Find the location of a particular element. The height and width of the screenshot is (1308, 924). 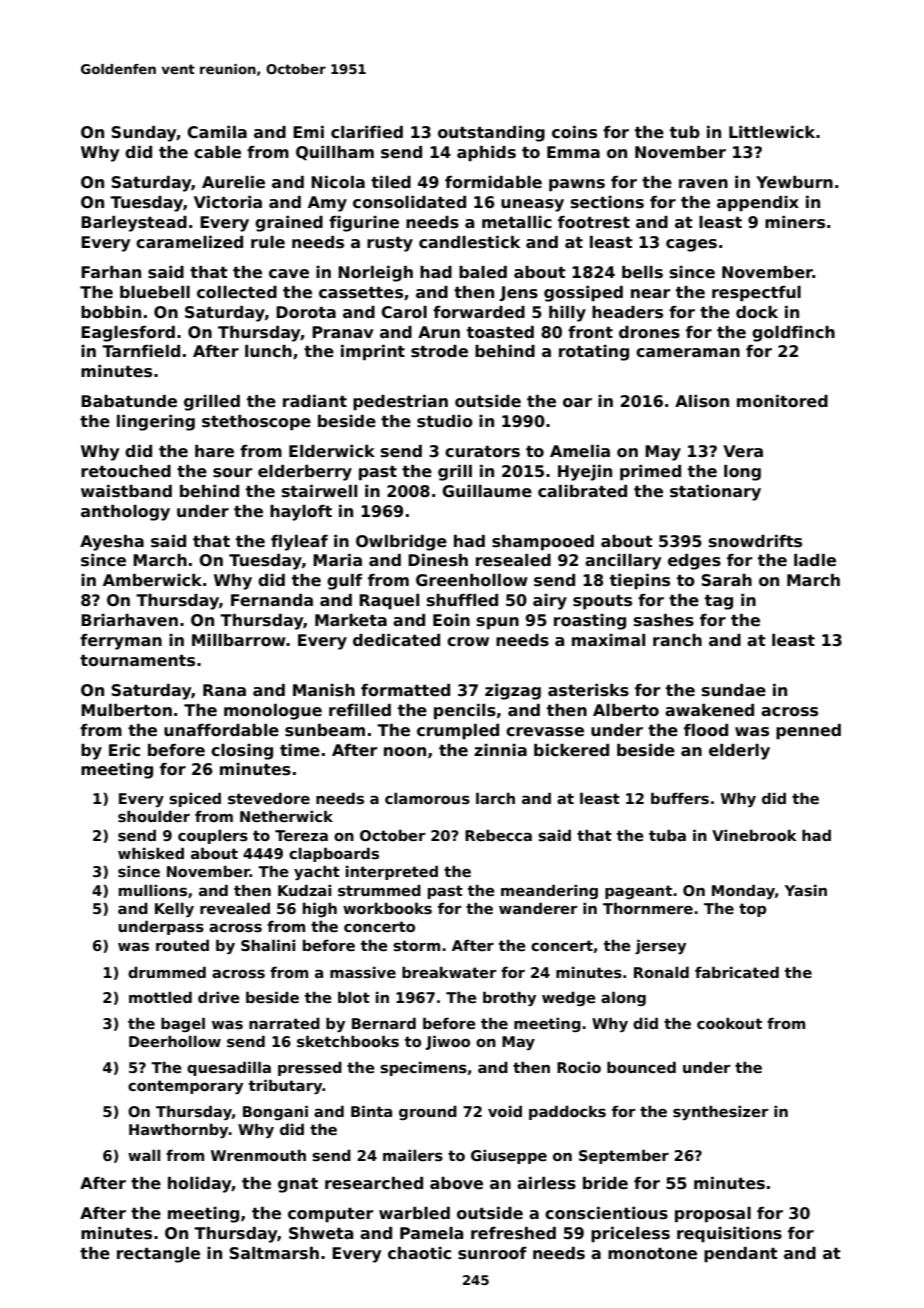

rectangle is located at coordinates (158, 1255).
